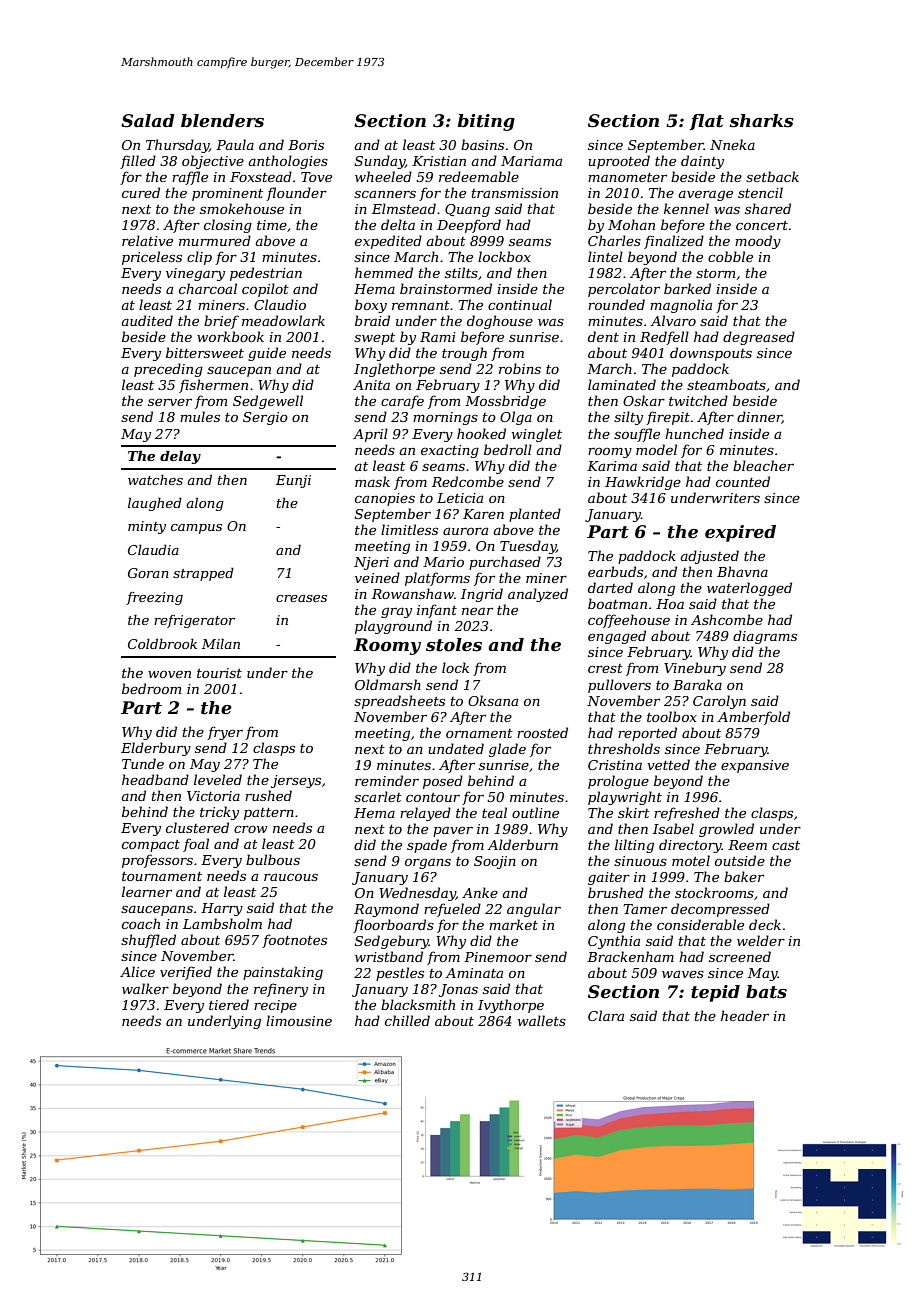  I want to click on playground, so click(393, 627).
